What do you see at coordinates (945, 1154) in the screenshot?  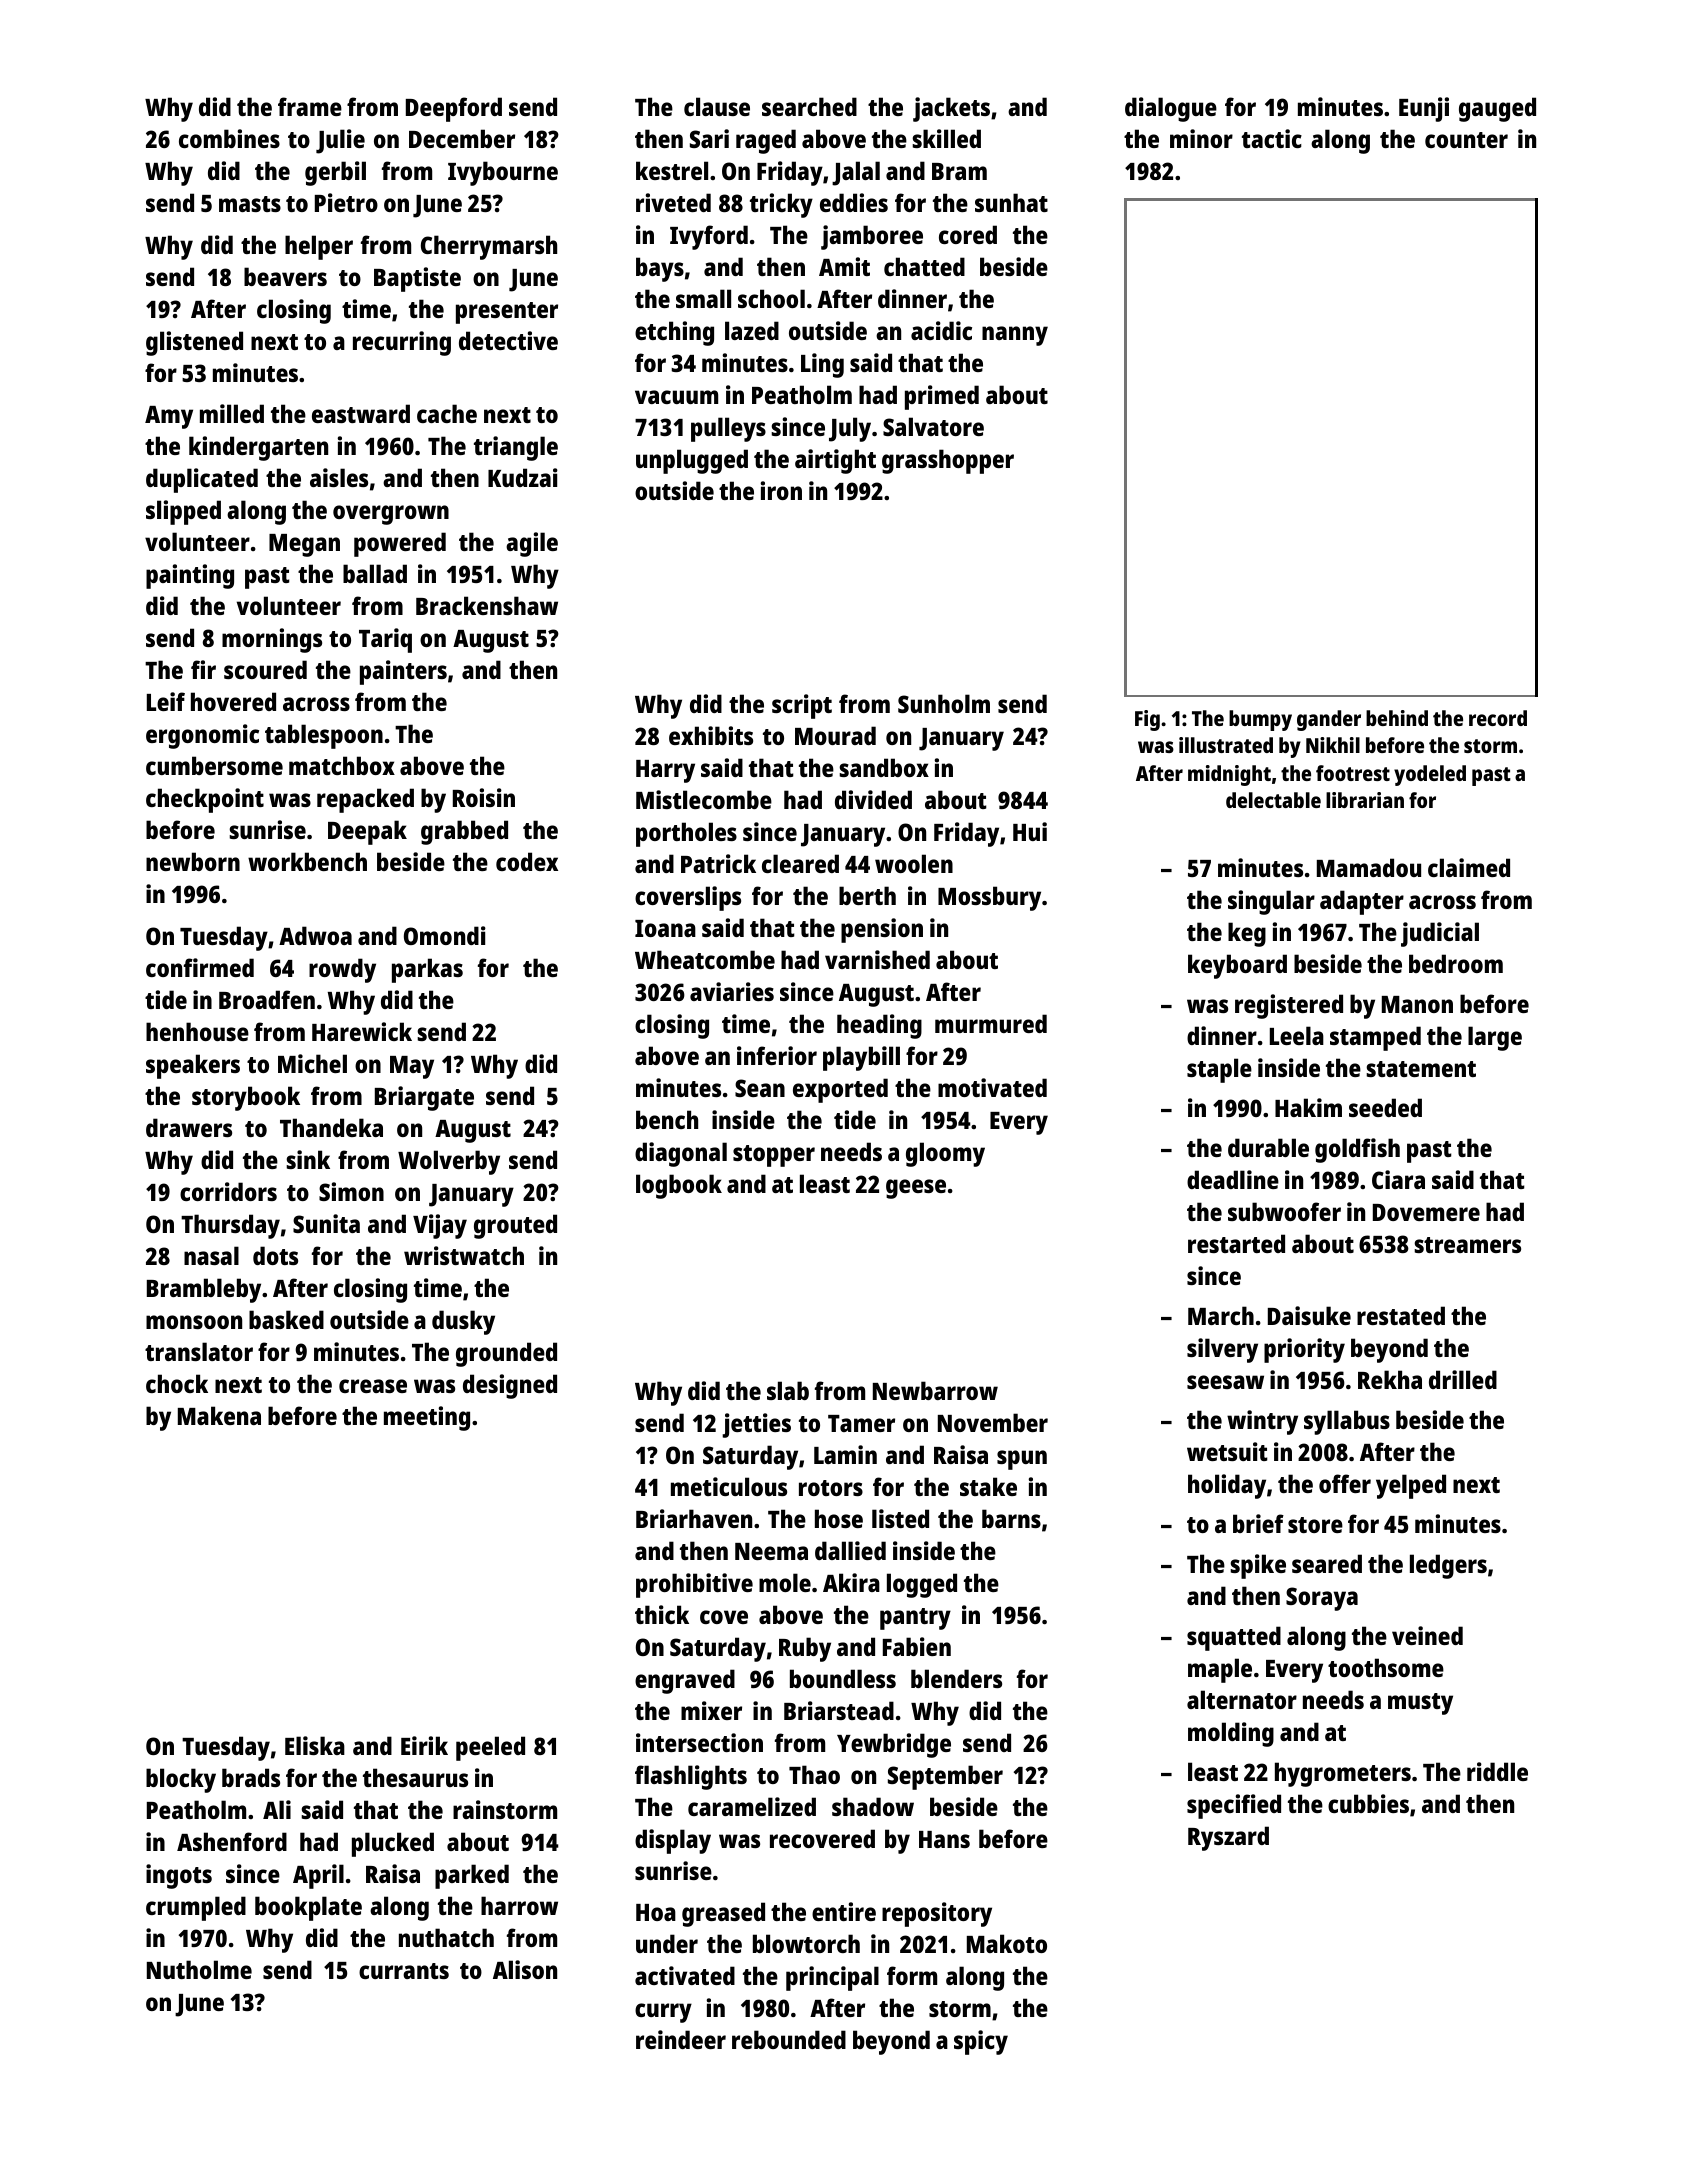 I see `gloomy` at bounding box center [945, 1154].
